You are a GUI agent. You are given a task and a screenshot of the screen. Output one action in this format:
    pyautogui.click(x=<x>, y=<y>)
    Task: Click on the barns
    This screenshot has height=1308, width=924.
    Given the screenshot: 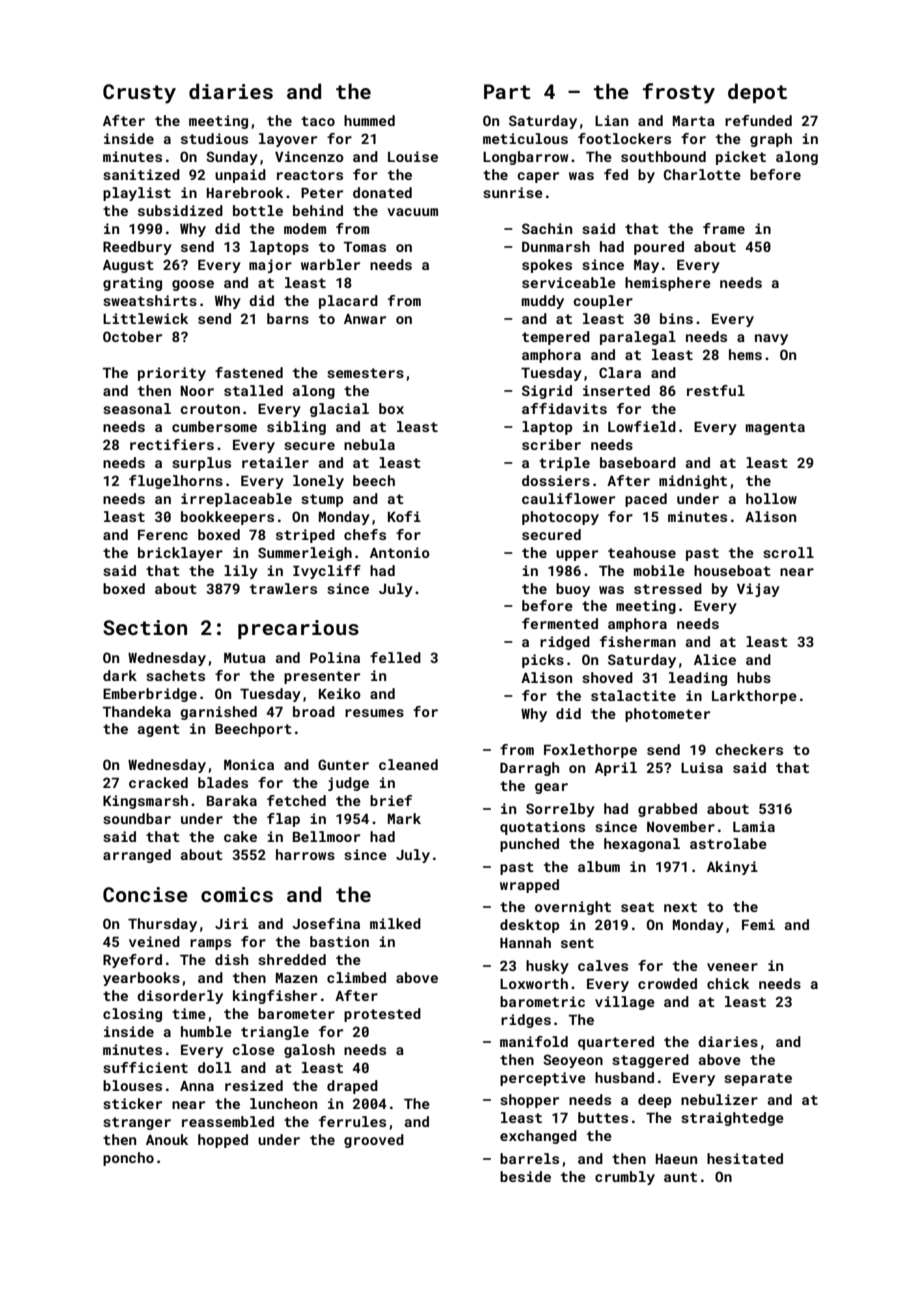 What is the action you would take?
    pyautogui.click(x=288, y=318)
